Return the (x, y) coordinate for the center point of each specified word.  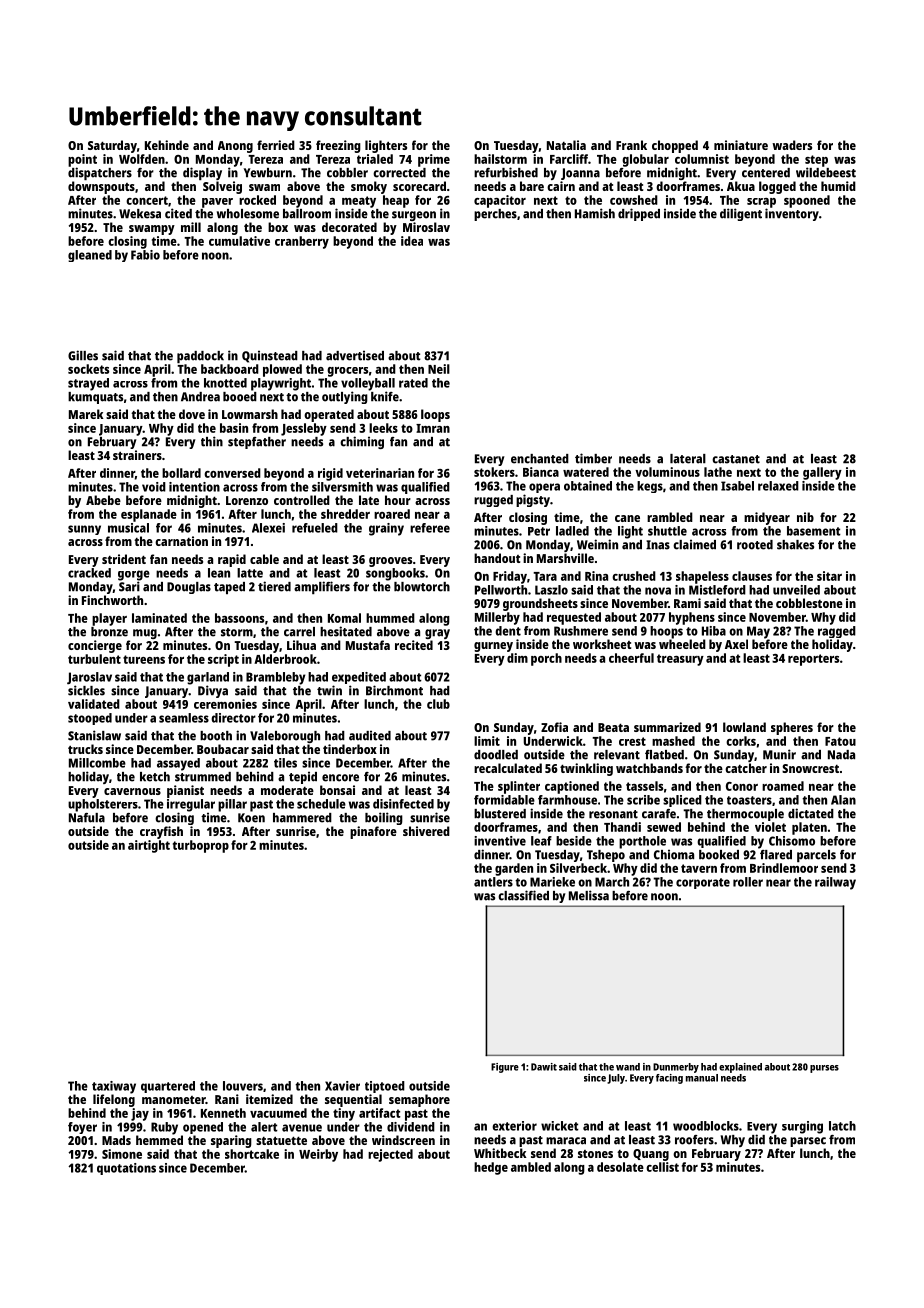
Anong (235, 147)
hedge (491, 1168)
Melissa (589, 895)
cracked (89, 573)
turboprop (201, 846)
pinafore (373, 832)
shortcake (252, 1154)
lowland (744, 727)
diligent (741, 214)
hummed (390, 618)
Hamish (595, 213)
